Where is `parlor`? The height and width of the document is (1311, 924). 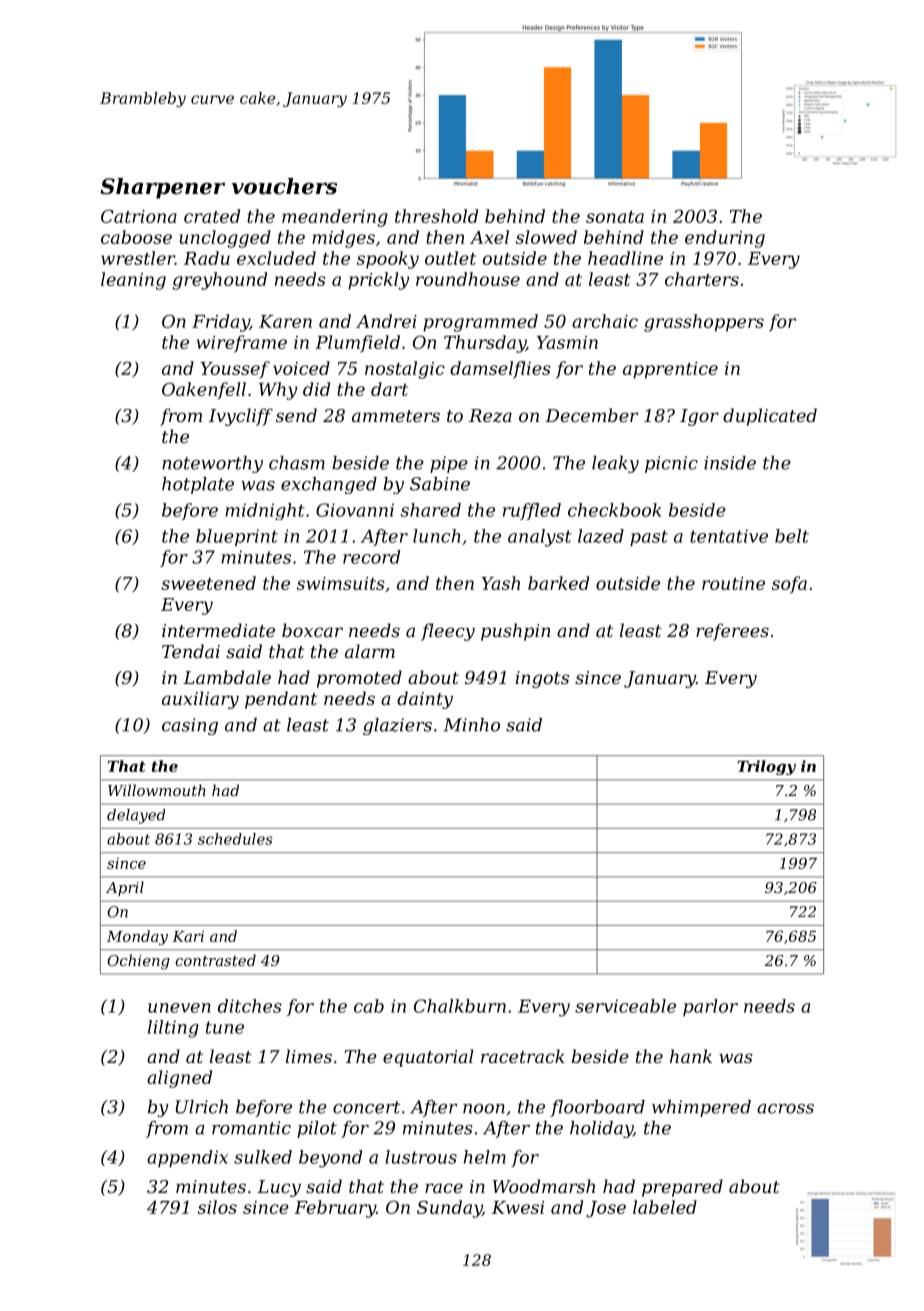
parlor is located at coordinates (710, 1007).
